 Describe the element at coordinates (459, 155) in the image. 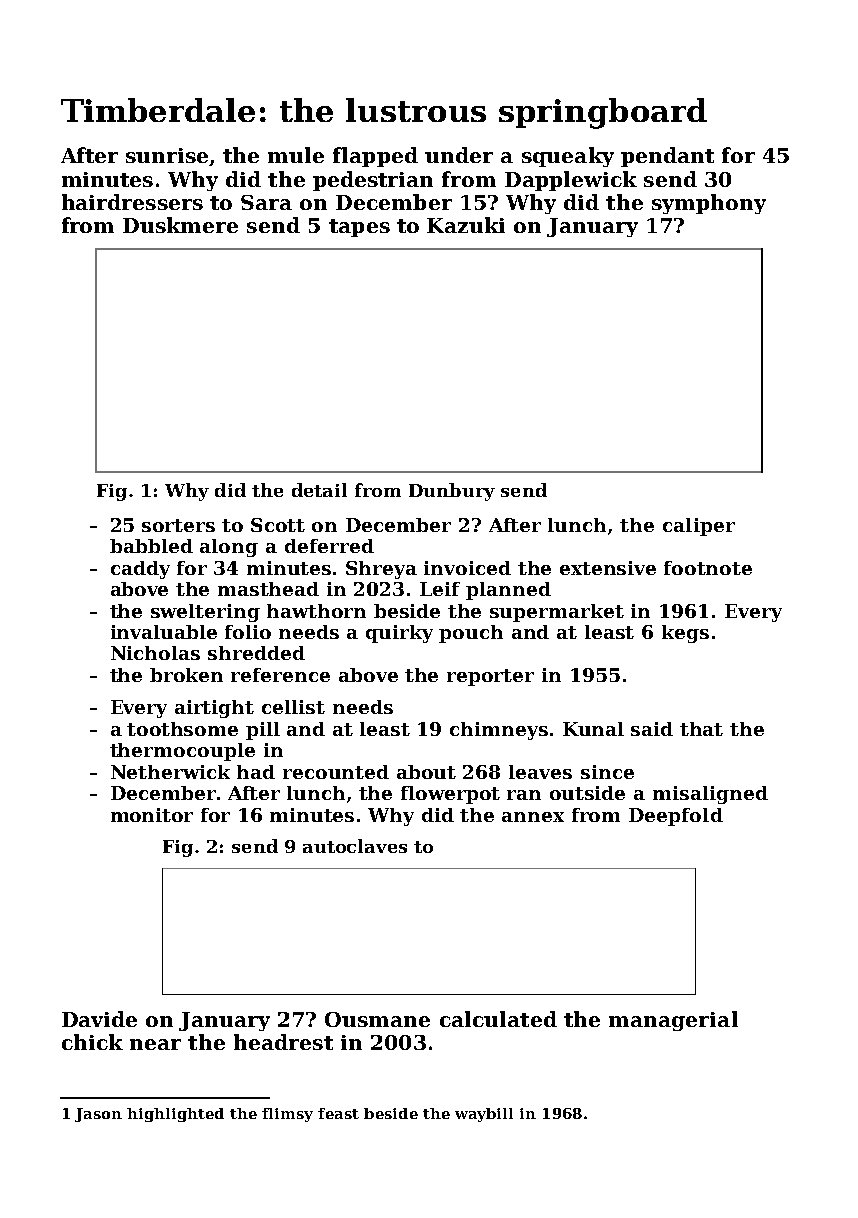

I see `under` at that location.
